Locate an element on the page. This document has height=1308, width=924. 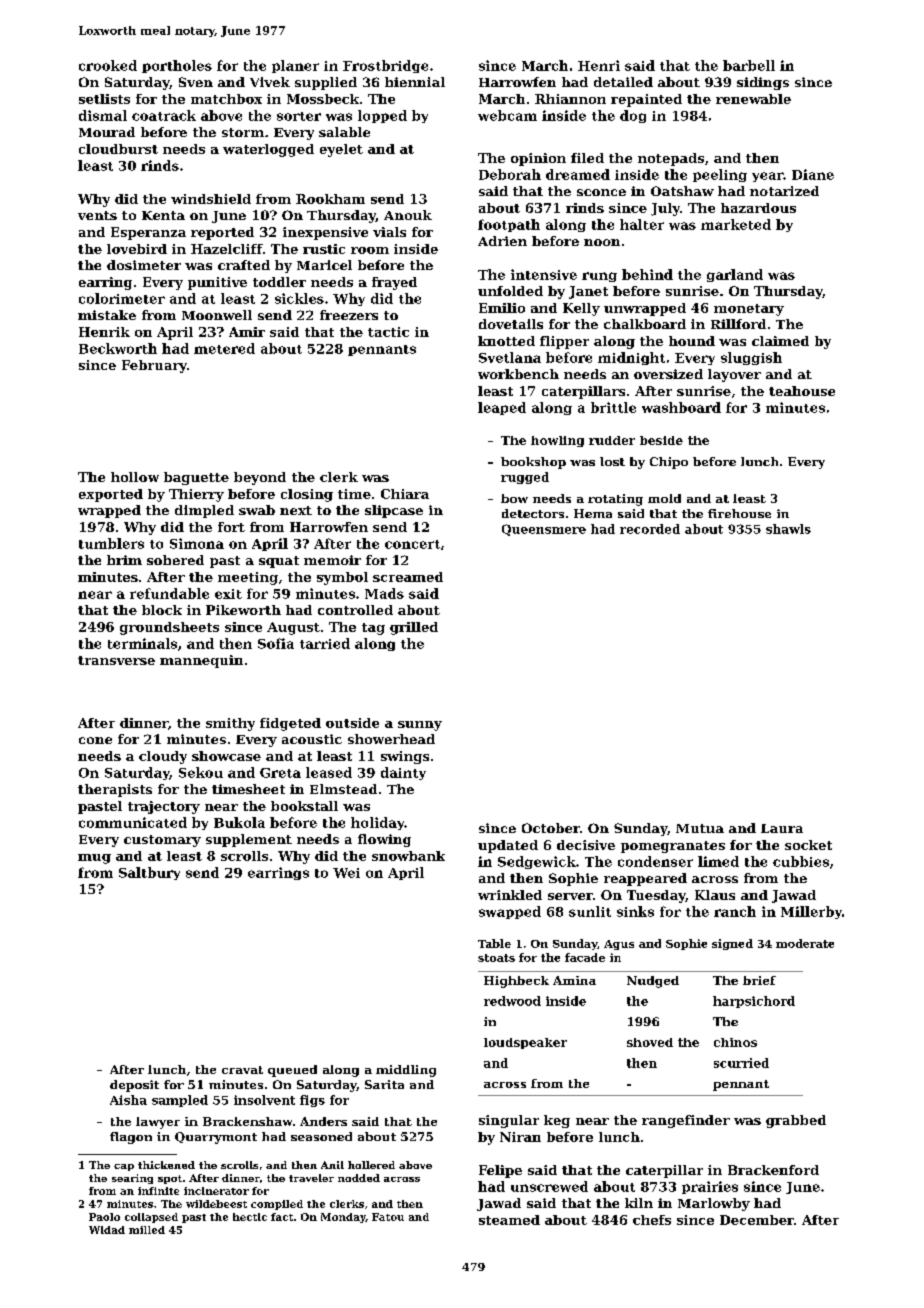
middling is located at coordinates (406, 1071).
